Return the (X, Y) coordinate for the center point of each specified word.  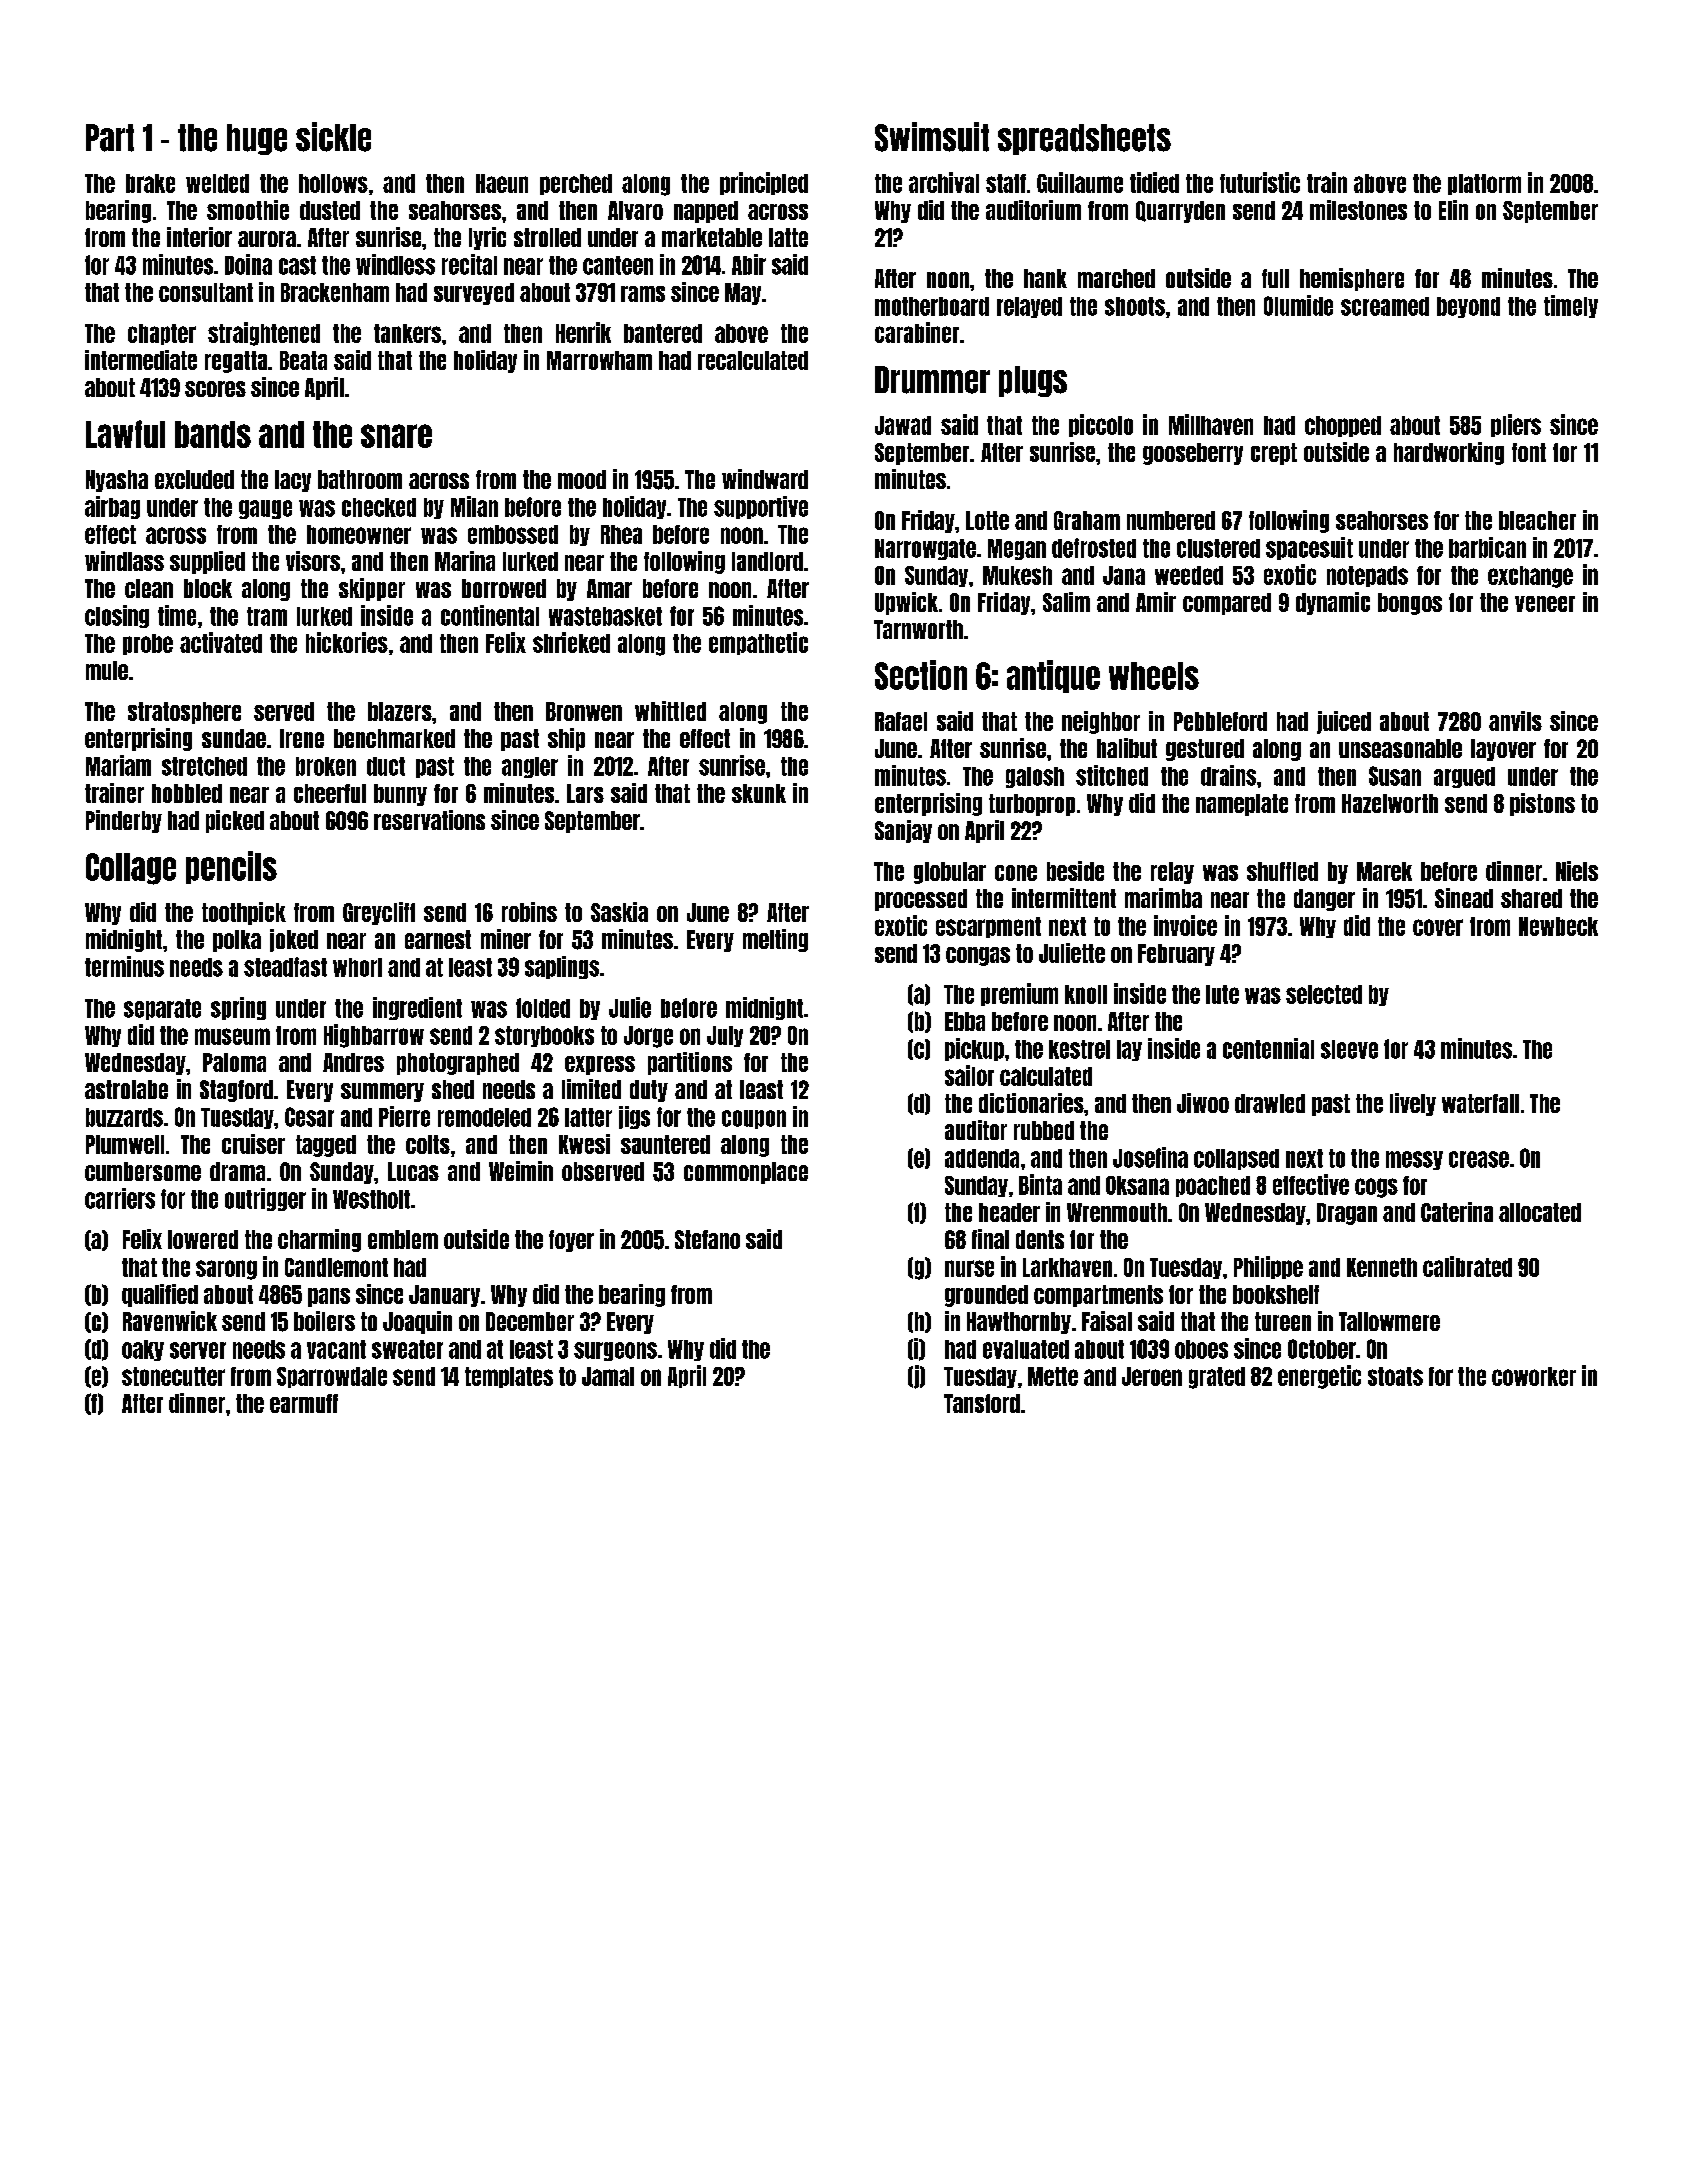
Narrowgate (925, 549)
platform (1484, 184)
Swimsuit (932, 137)
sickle (333, 137)
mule (107, 670)
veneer (1545, 604)
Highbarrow (374, 1036)
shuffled (1282, 871)
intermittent (1064, 898)
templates (509, 1377)
